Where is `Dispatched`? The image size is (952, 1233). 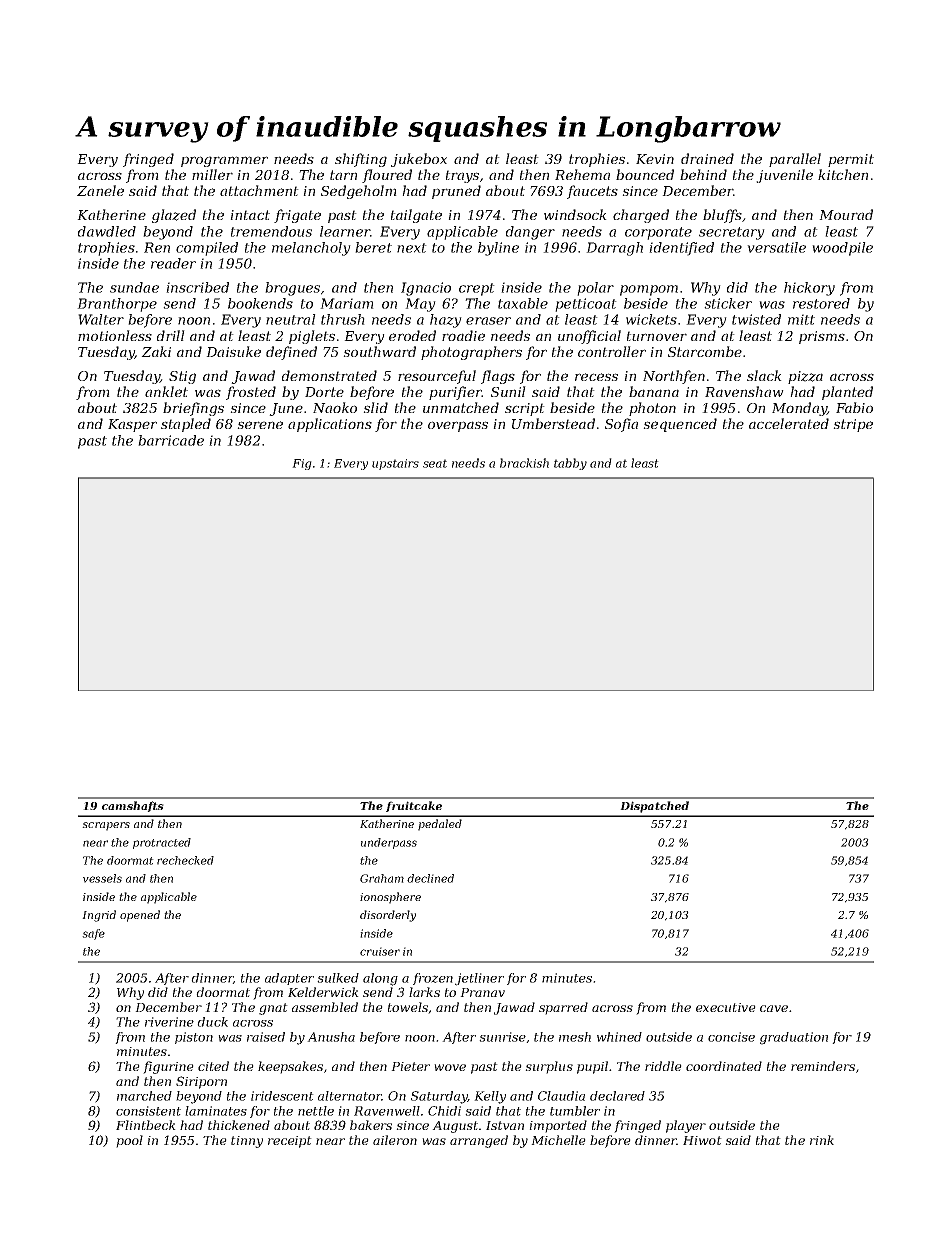 Dispatched is located at coordinates (654, 807).
